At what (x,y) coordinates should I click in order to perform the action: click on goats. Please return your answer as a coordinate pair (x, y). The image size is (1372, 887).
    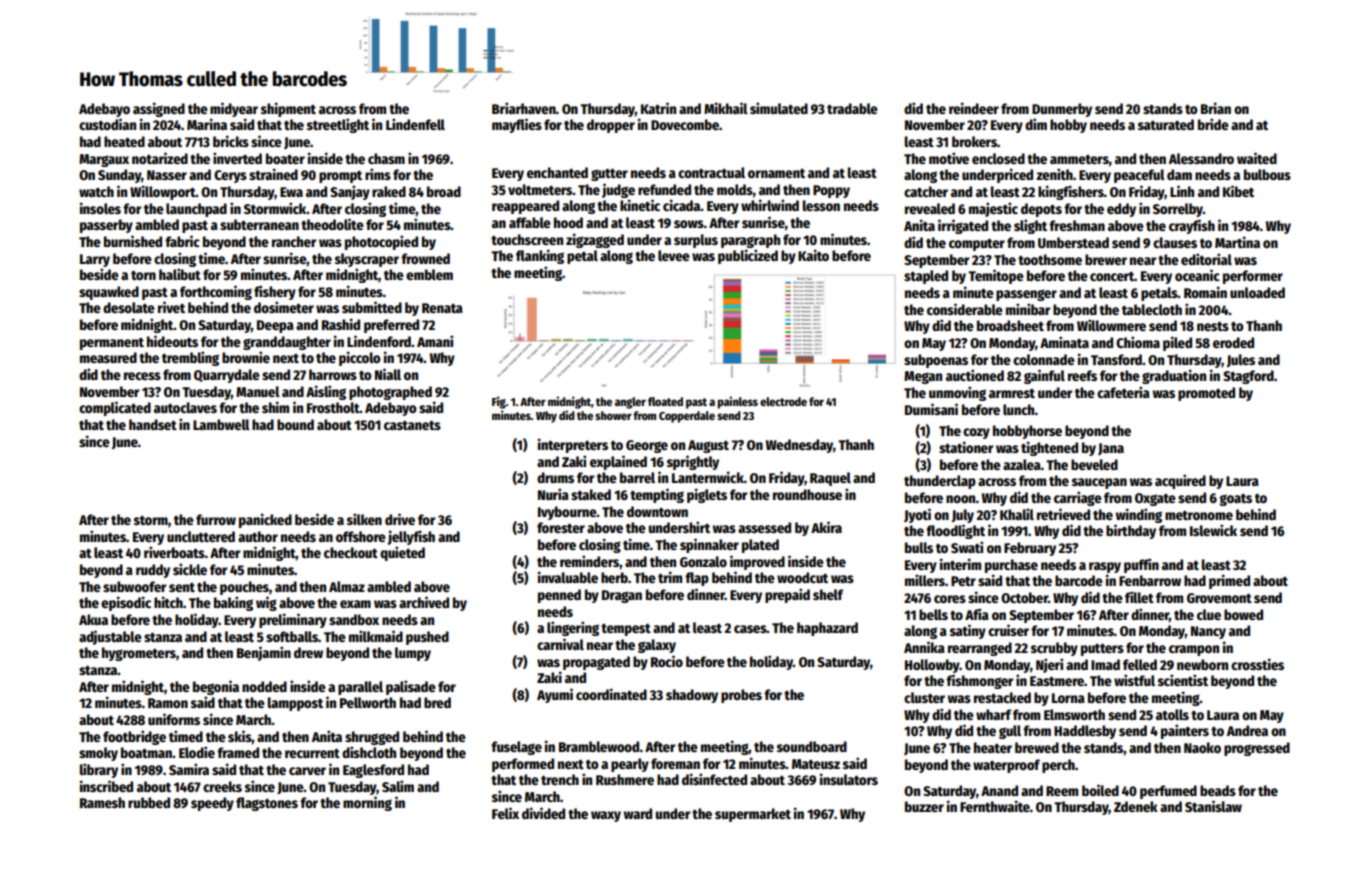
    Looking at the image, I should click on (1235, 500).
